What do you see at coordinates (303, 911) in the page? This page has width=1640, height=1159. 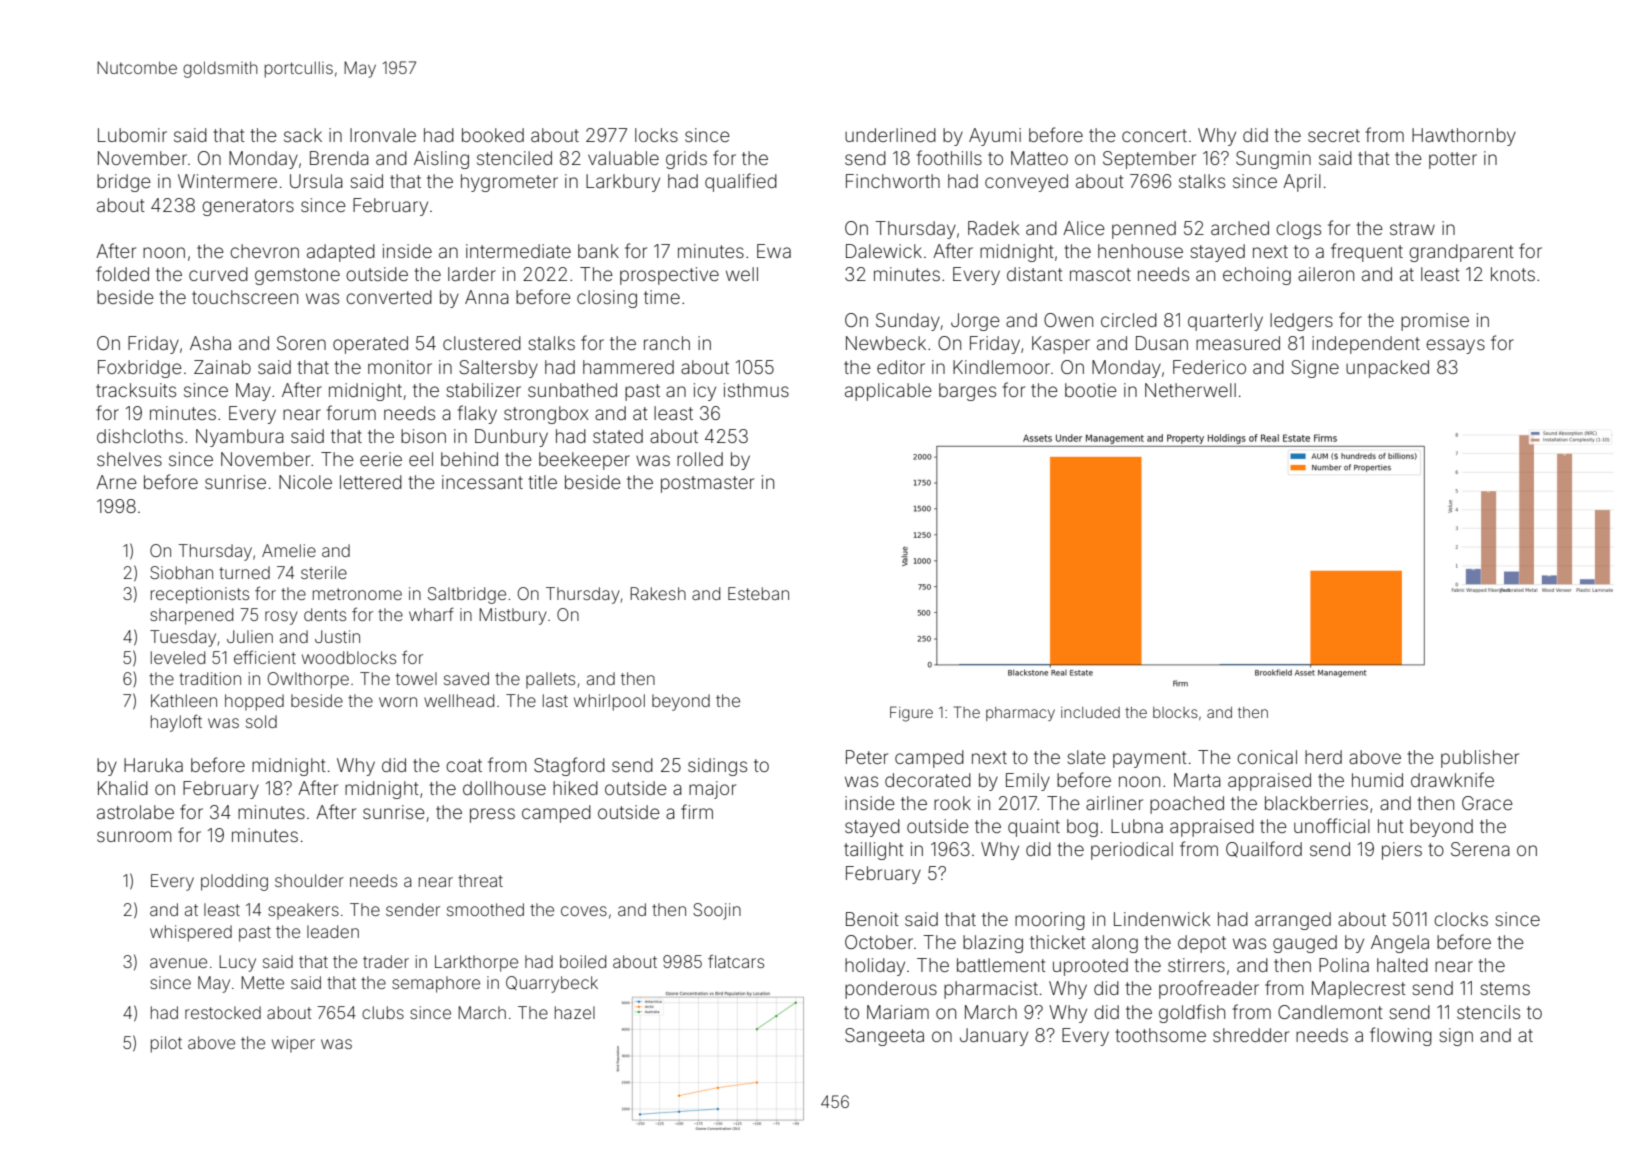 I see `speakers` at bounding box center [303, 911].
